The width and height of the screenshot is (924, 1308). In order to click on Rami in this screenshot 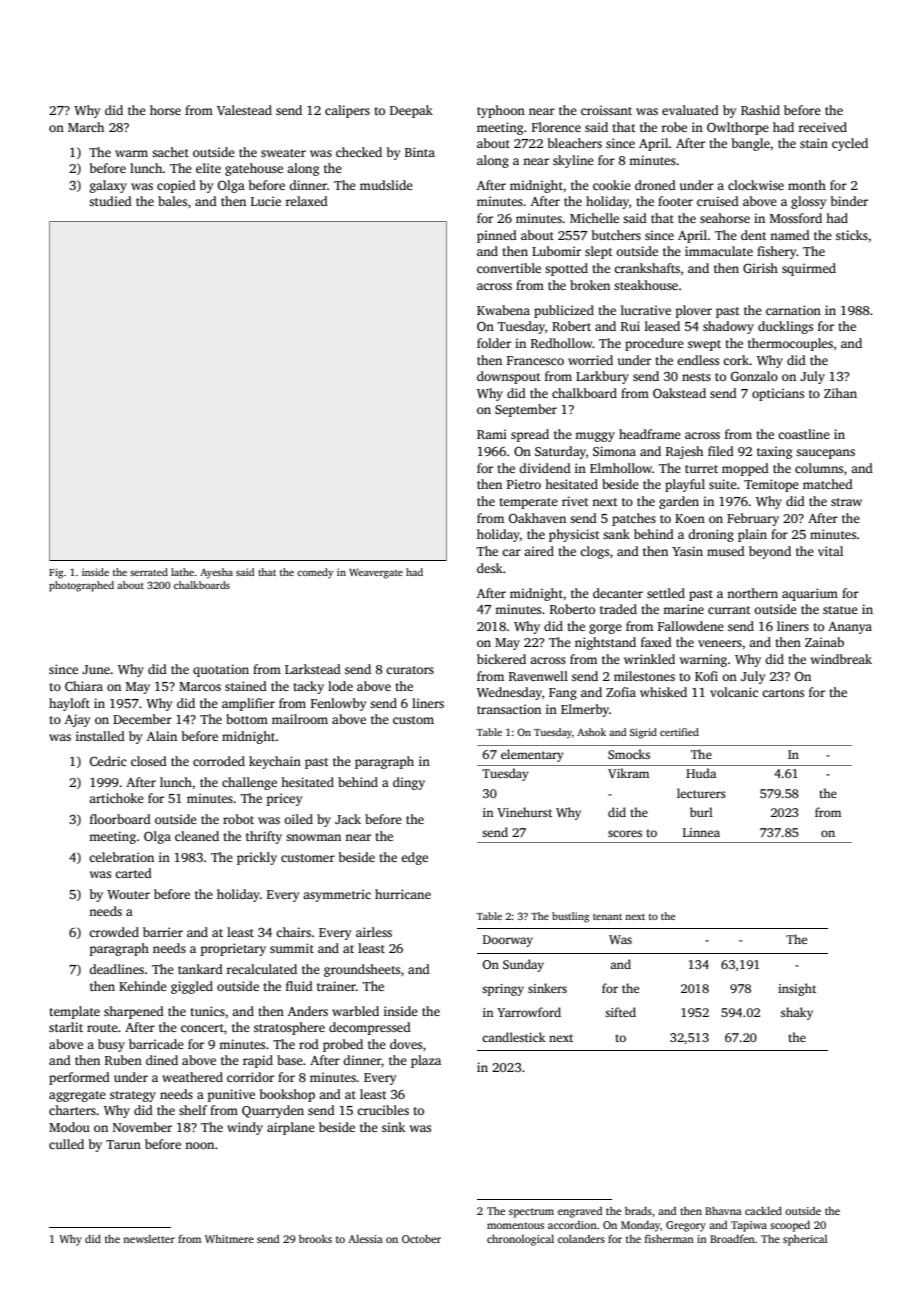, I will do `click(492, 434)`.
